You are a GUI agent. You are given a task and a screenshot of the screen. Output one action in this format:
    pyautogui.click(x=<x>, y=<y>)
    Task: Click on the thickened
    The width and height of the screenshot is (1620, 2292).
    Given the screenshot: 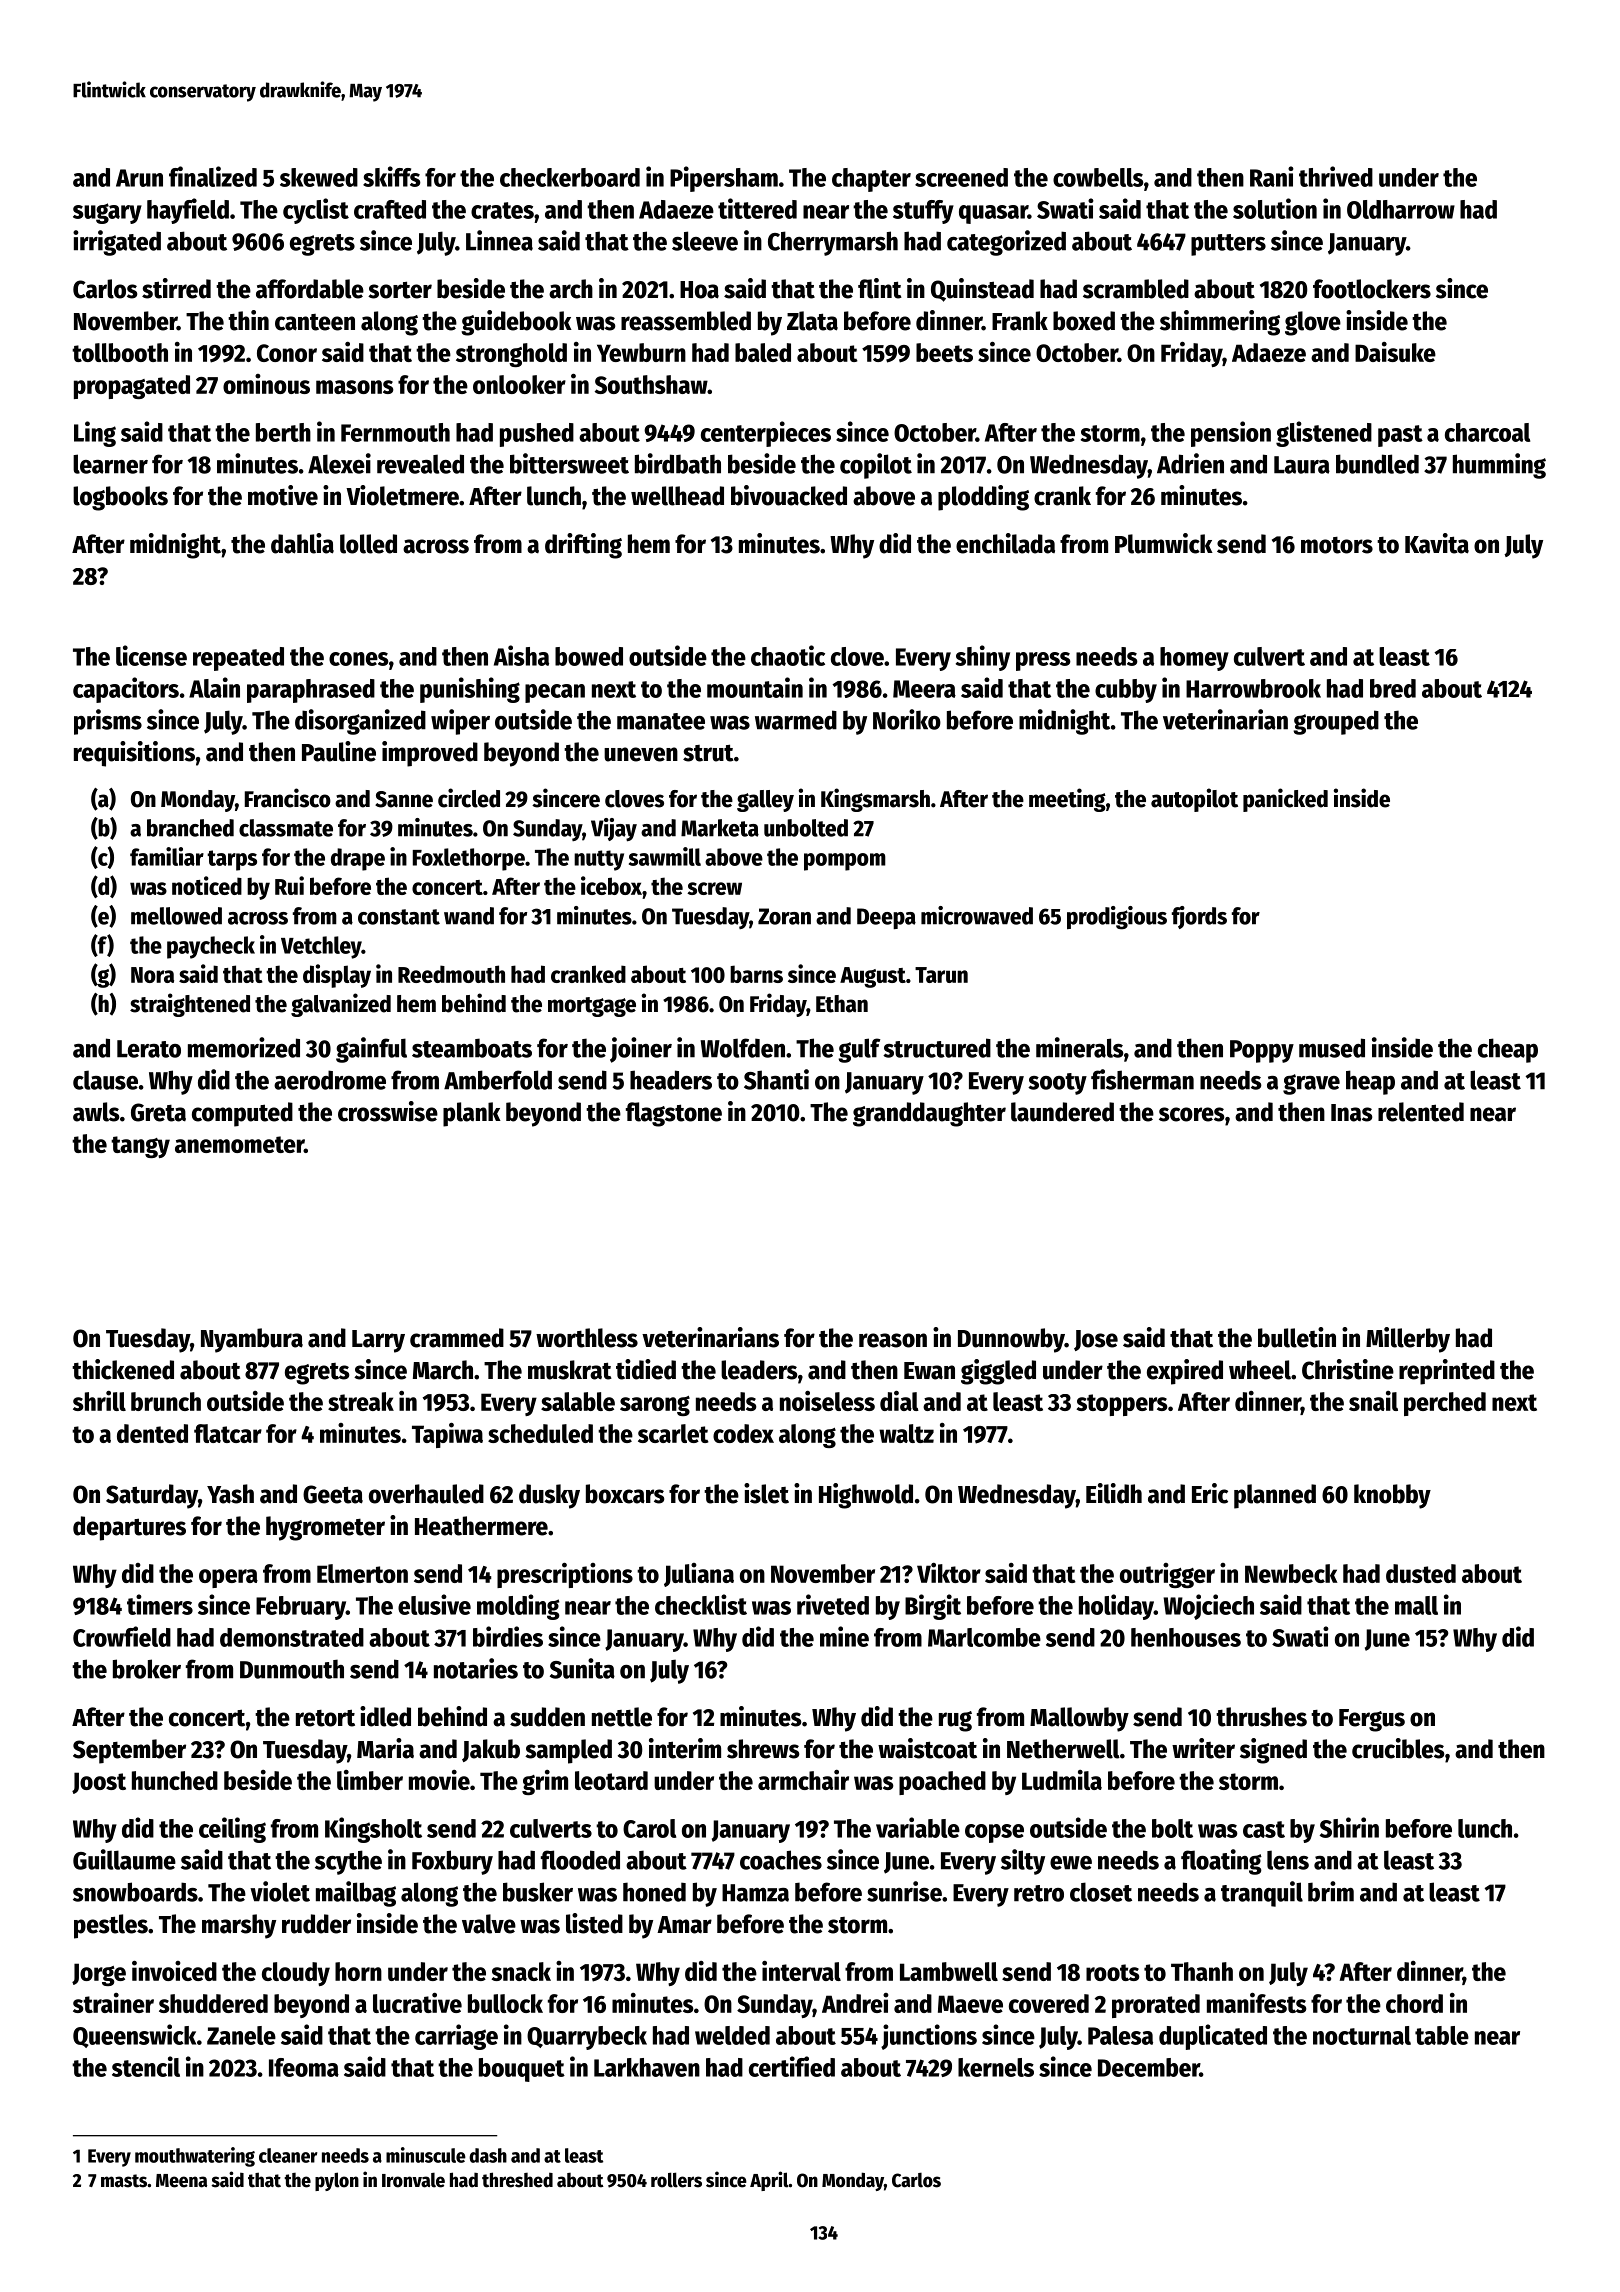 What is the action you would take?
    pyautogui.click(x=123, y=1369)
